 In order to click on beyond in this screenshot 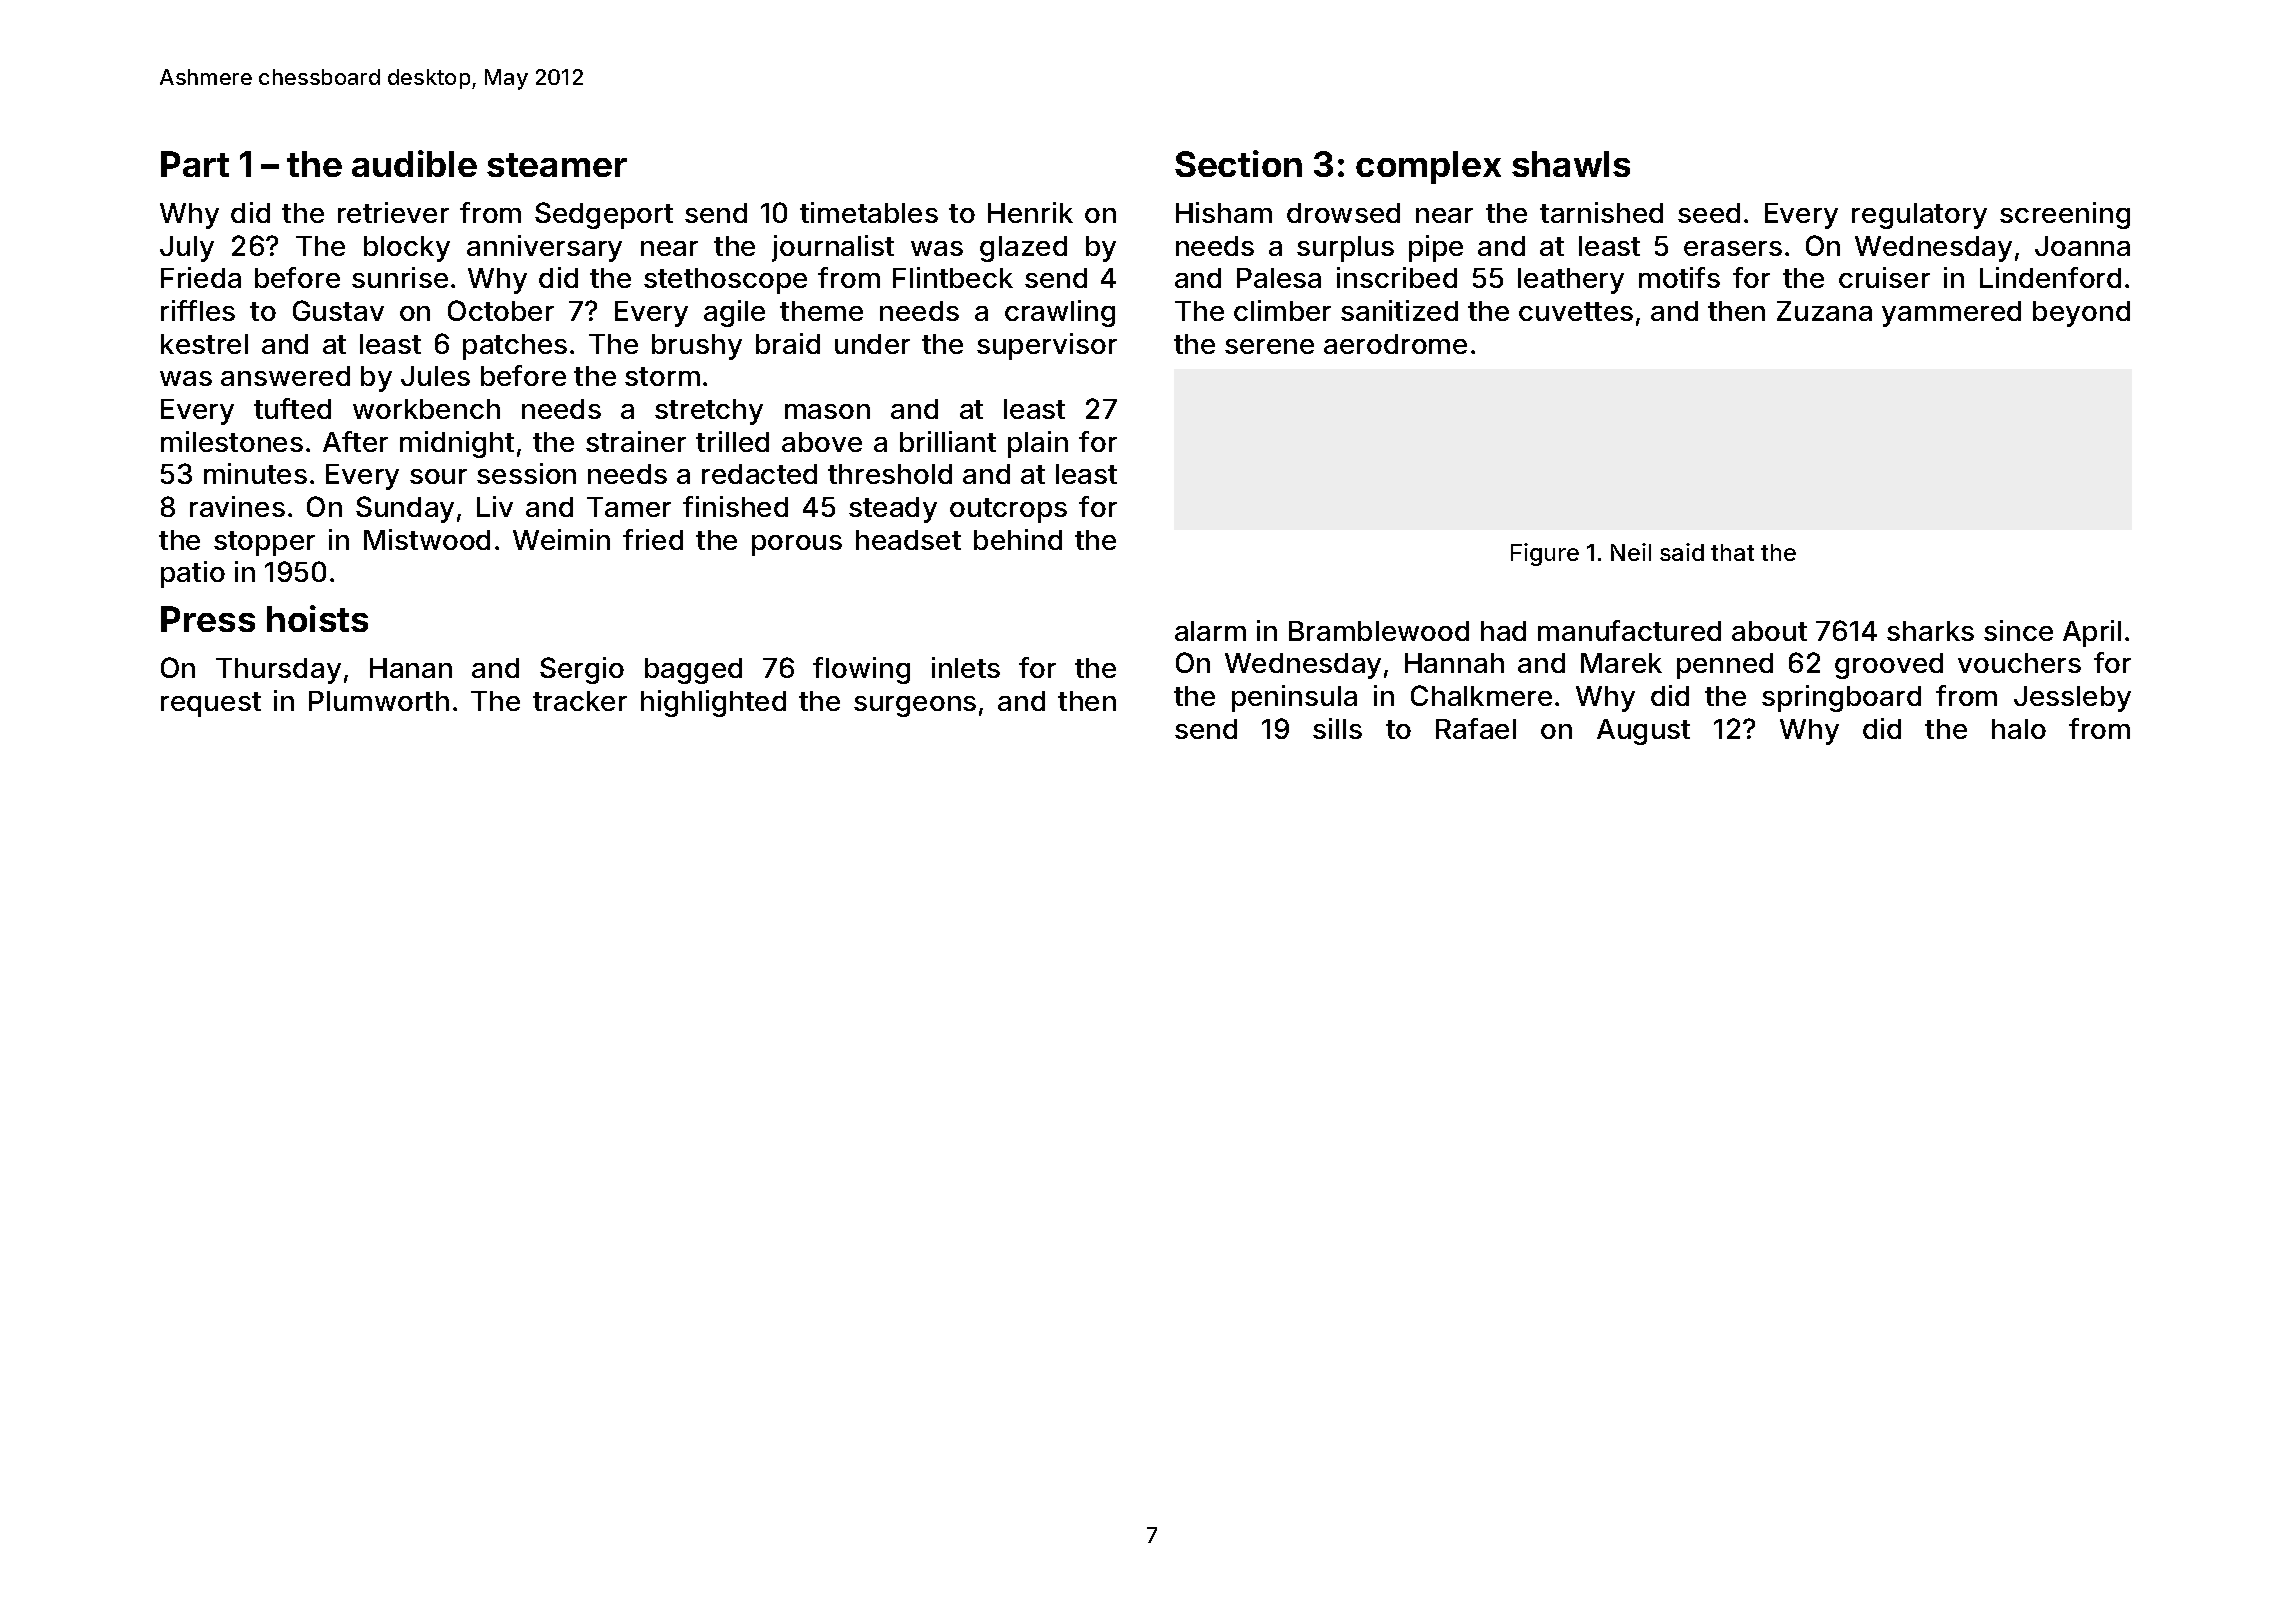, I will do `click(2081, 314)`.
